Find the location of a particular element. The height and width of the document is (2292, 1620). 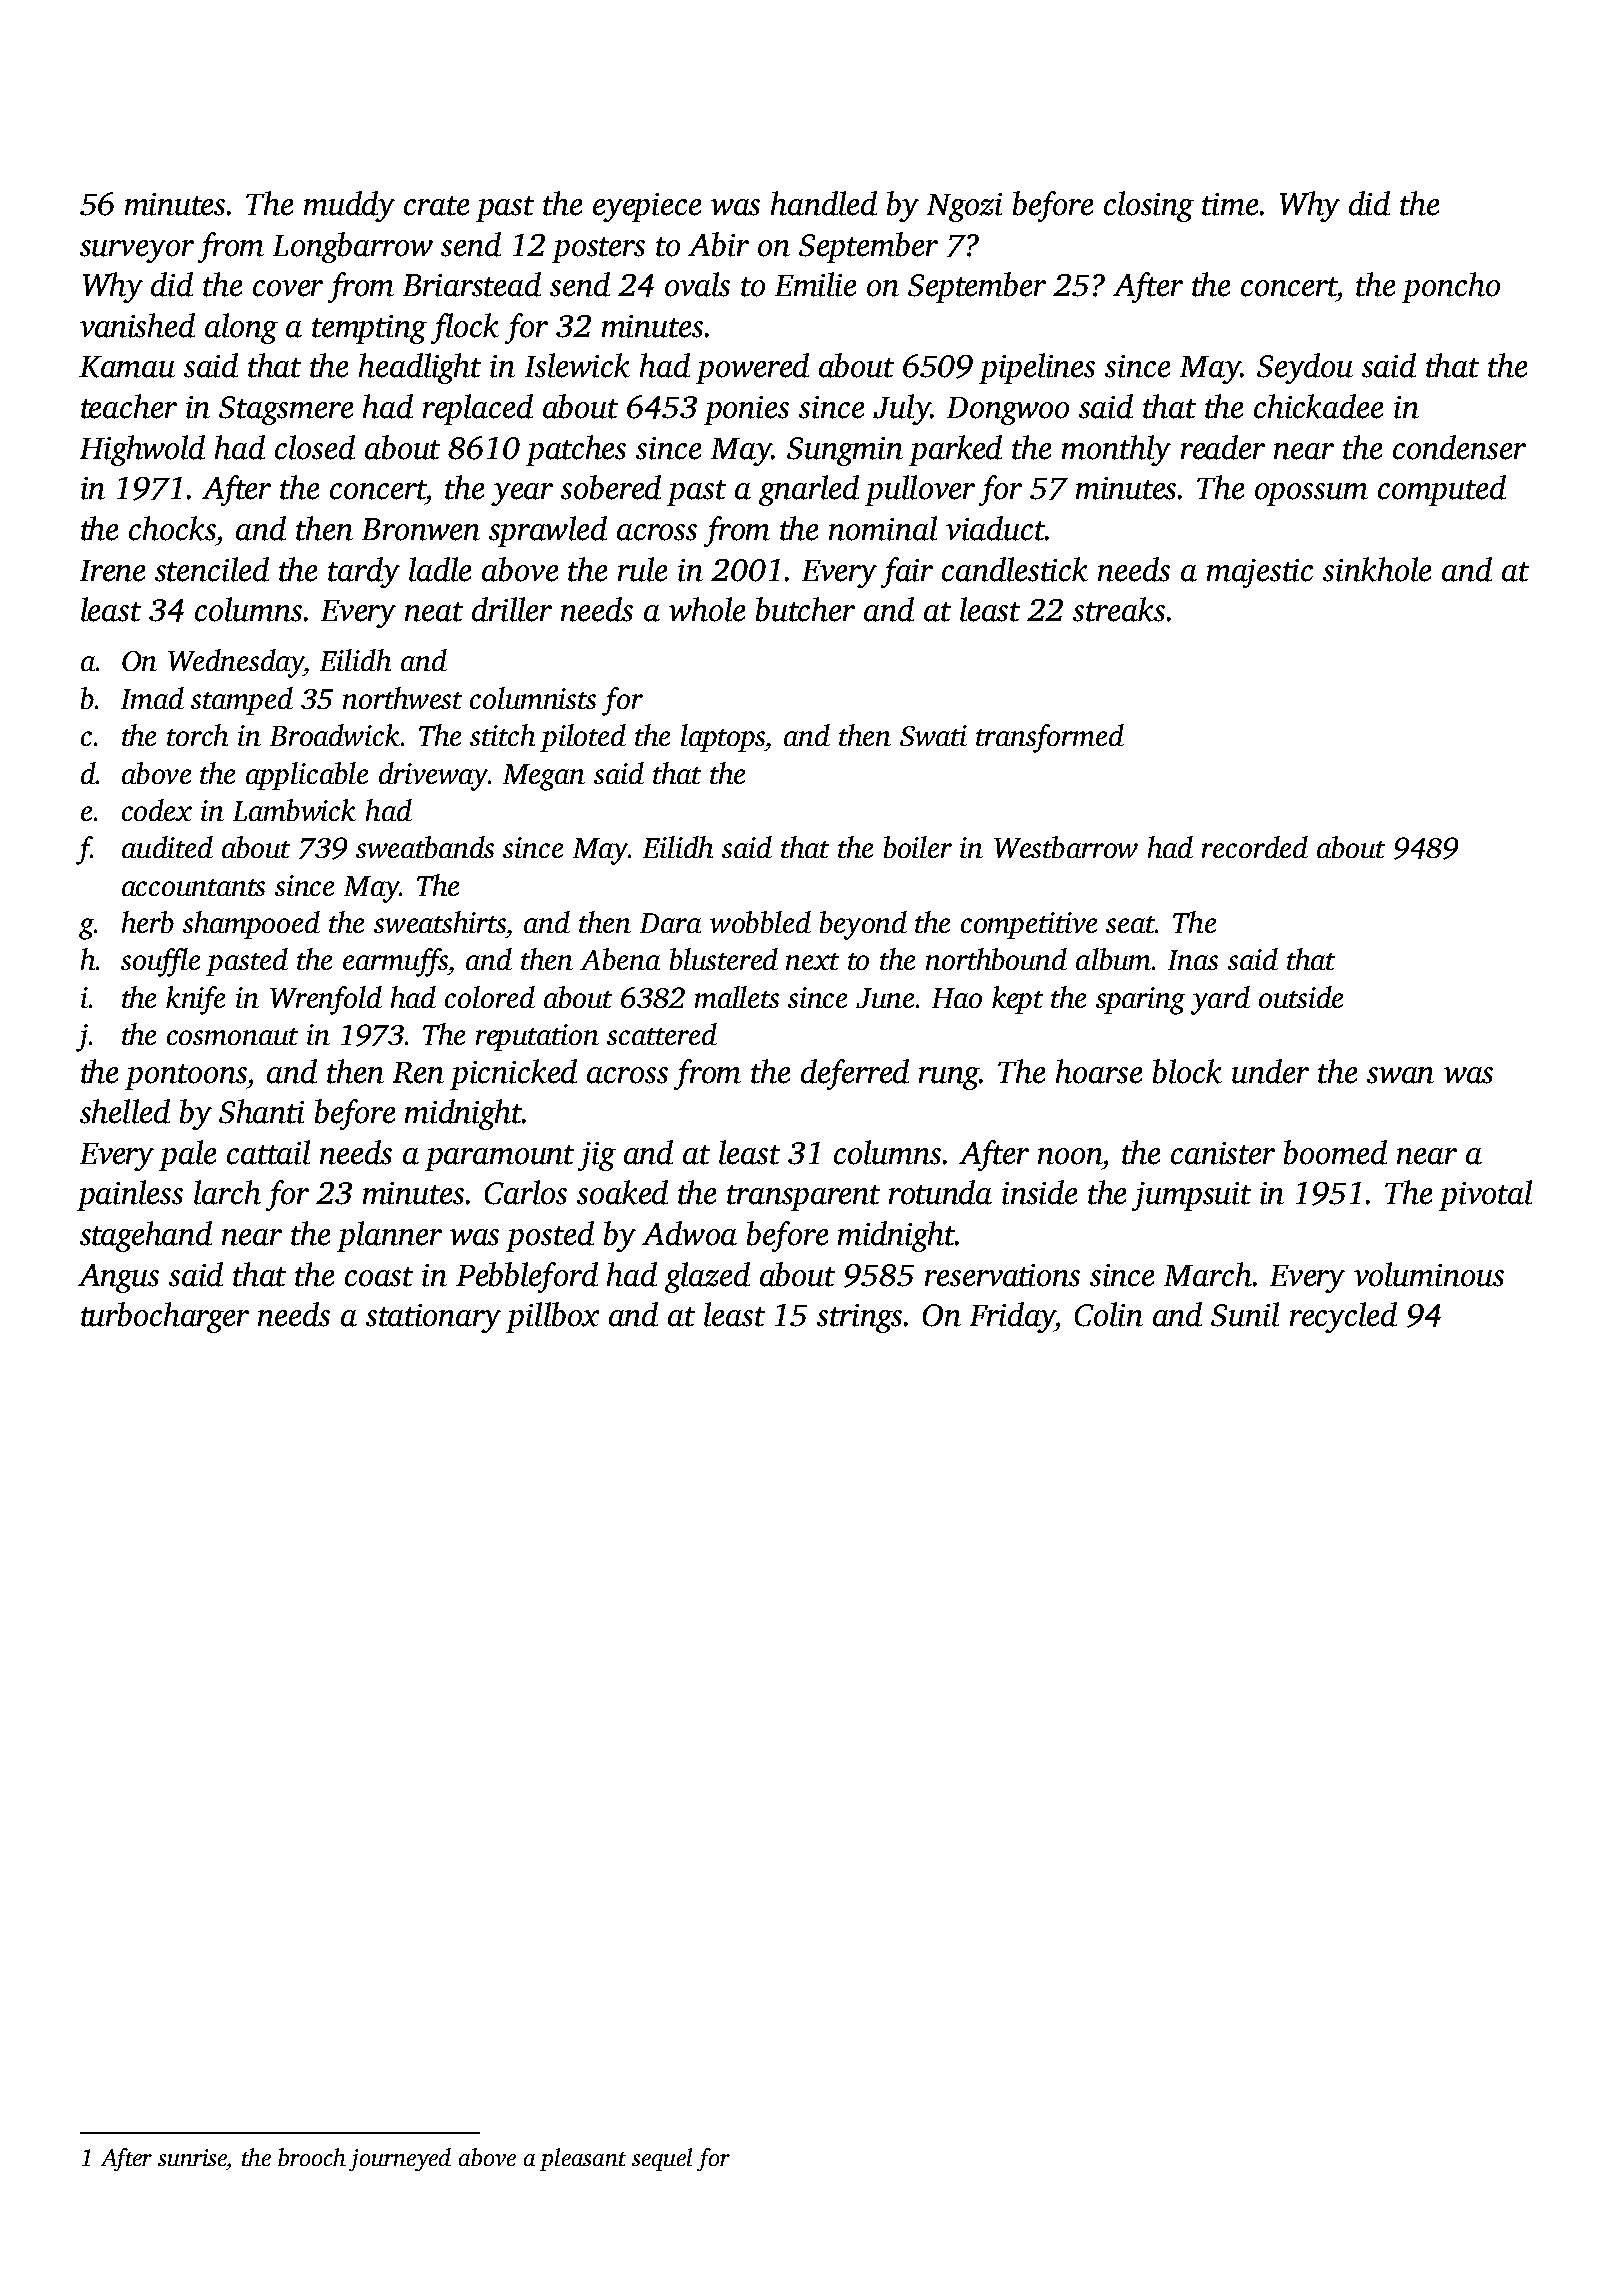

outside is located at coordinates (1301, 997).
